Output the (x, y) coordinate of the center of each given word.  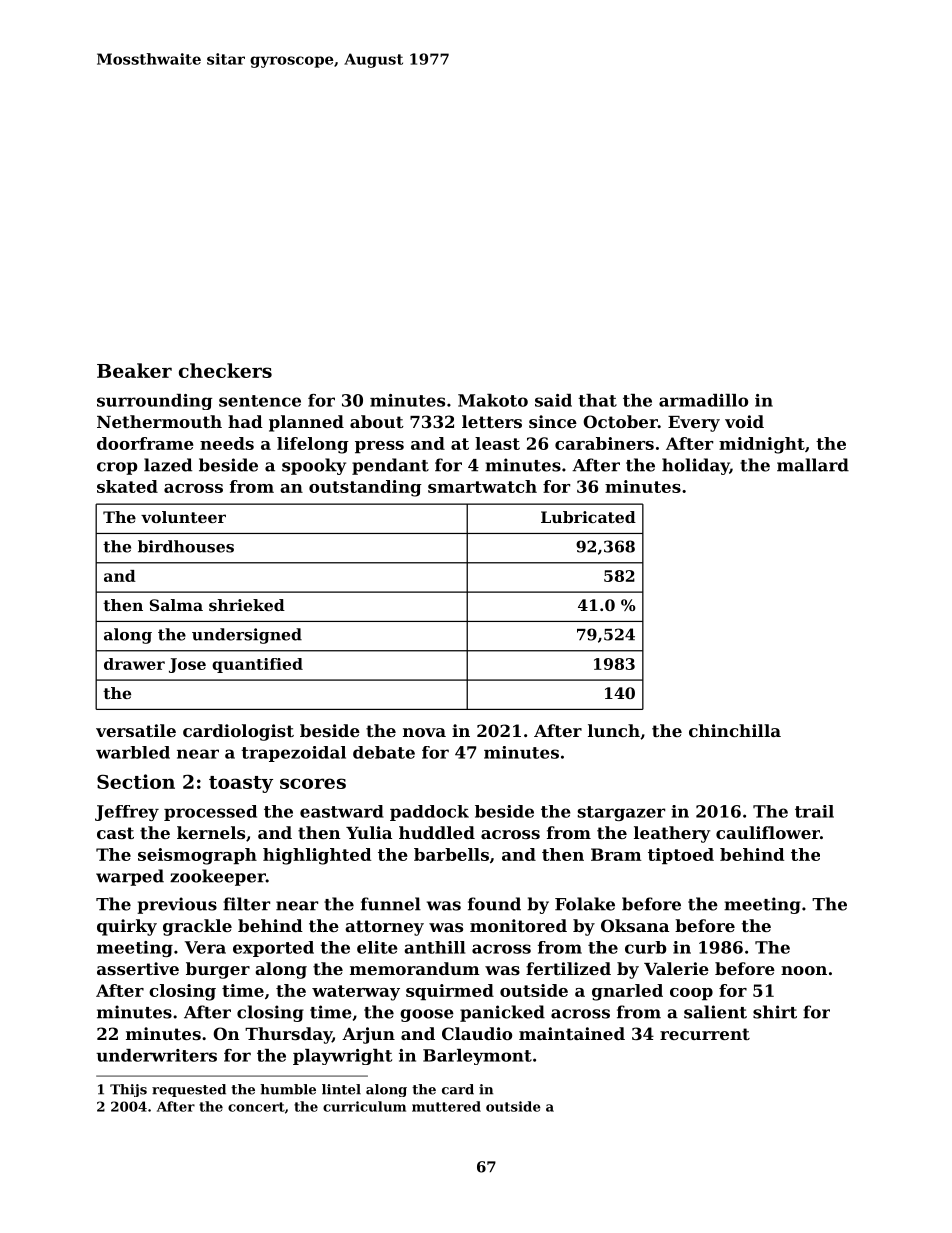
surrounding (154, 402)
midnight (762, 445)
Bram (616, 854)
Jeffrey (127, 813)
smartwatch (482, 486)
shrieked (247, 605)
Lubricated (588, 517)
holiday (696, 466)
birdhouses (186, 546)
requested (189, 1090)
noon (804, 970)
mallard (813, 465)
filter (246, 904)
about (377, 421)
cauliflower (768, 832)
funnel (391, 904)
